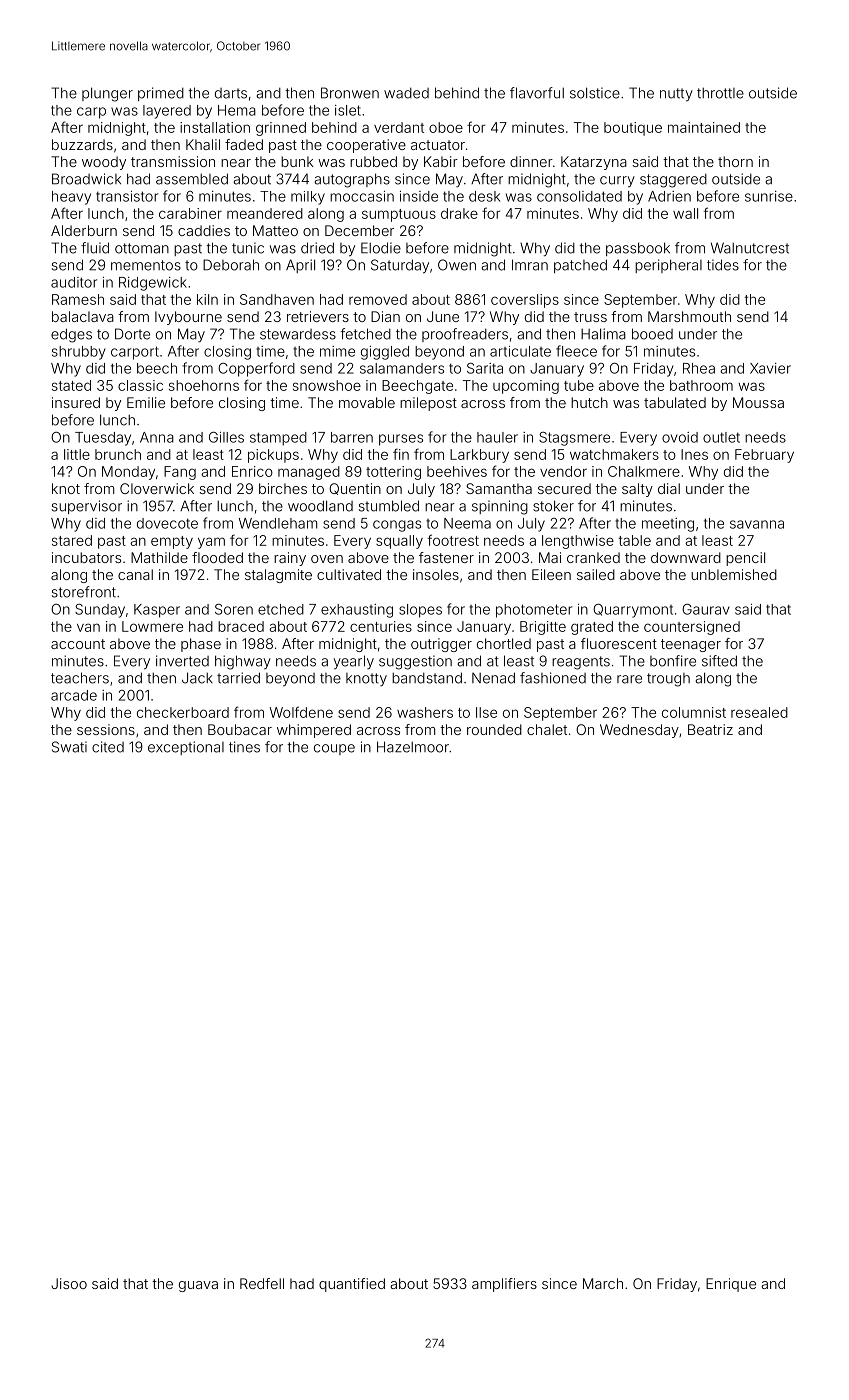 The image size is (849, 1400). Describe the element at coordinates (262, 1283) in the screenshot. I see `Redfell` at that location.
